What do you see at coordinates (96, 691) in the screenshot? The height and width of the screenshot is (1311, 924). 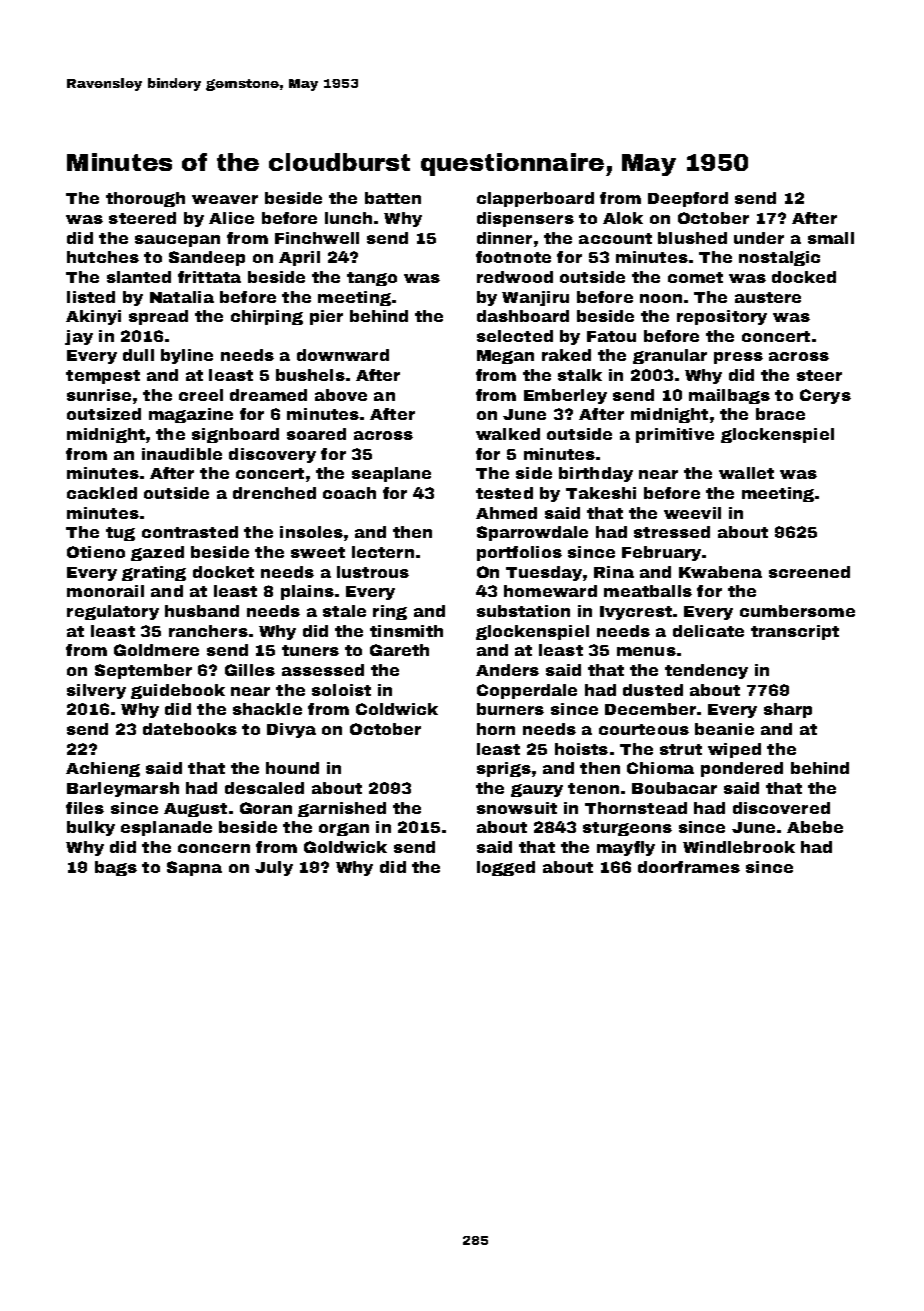 I see `silvery` at bounding box center [96, 691].
